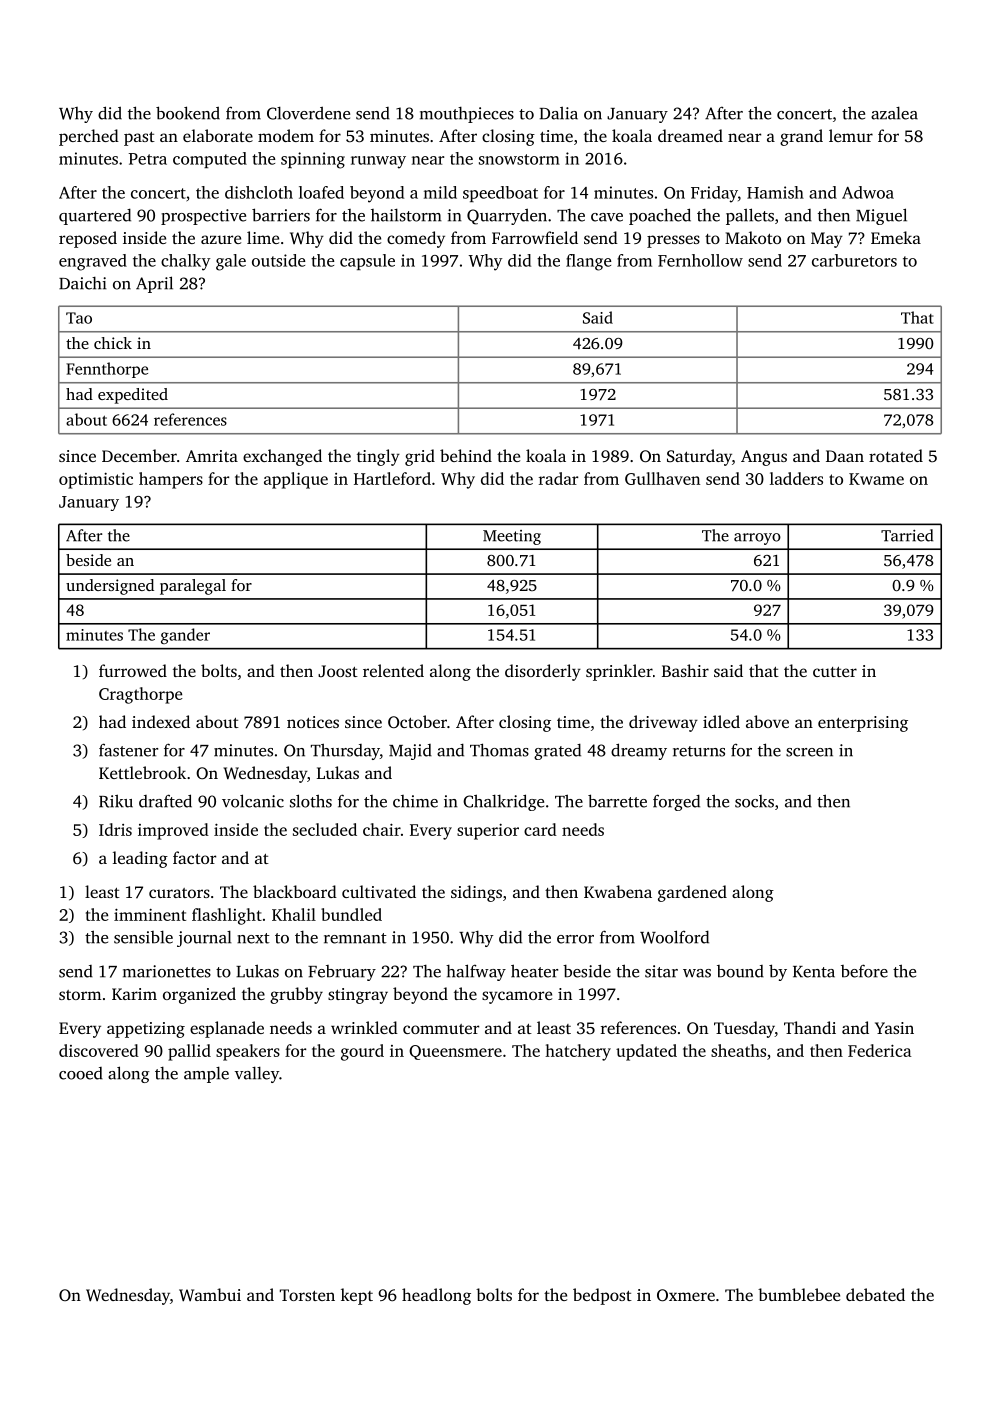  What do you see at coordinates (307, 1295) in the page?
I see `Torsten` at bounding box center [307, 1295].
